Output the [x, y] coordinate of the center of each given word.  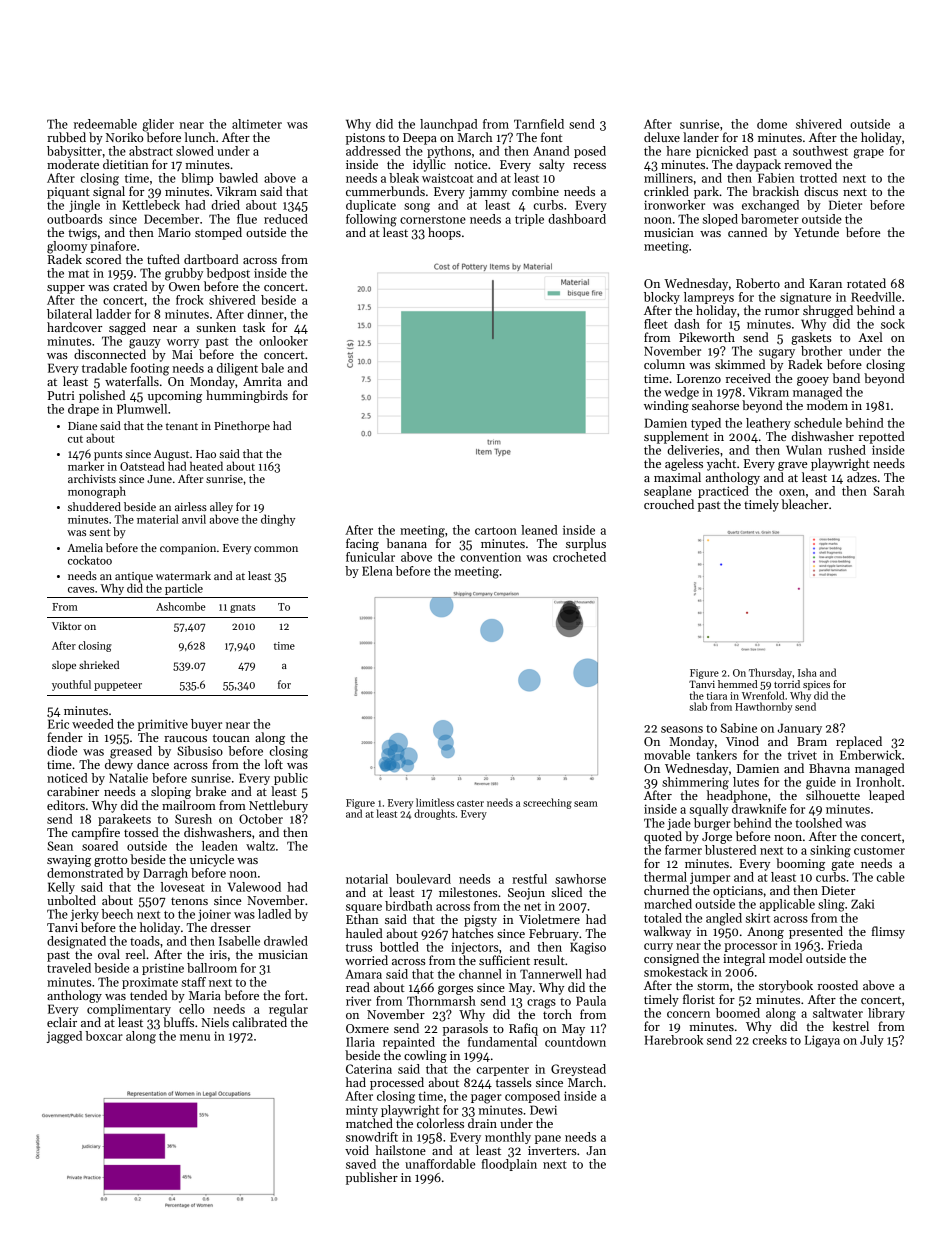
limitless [435, 802]
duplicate [371, 206]
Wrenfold [763, 695]
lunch [200, 137]
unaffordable [440, 1164]
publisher [372, 1178]
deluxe [662, 137]
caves [81, 590]
